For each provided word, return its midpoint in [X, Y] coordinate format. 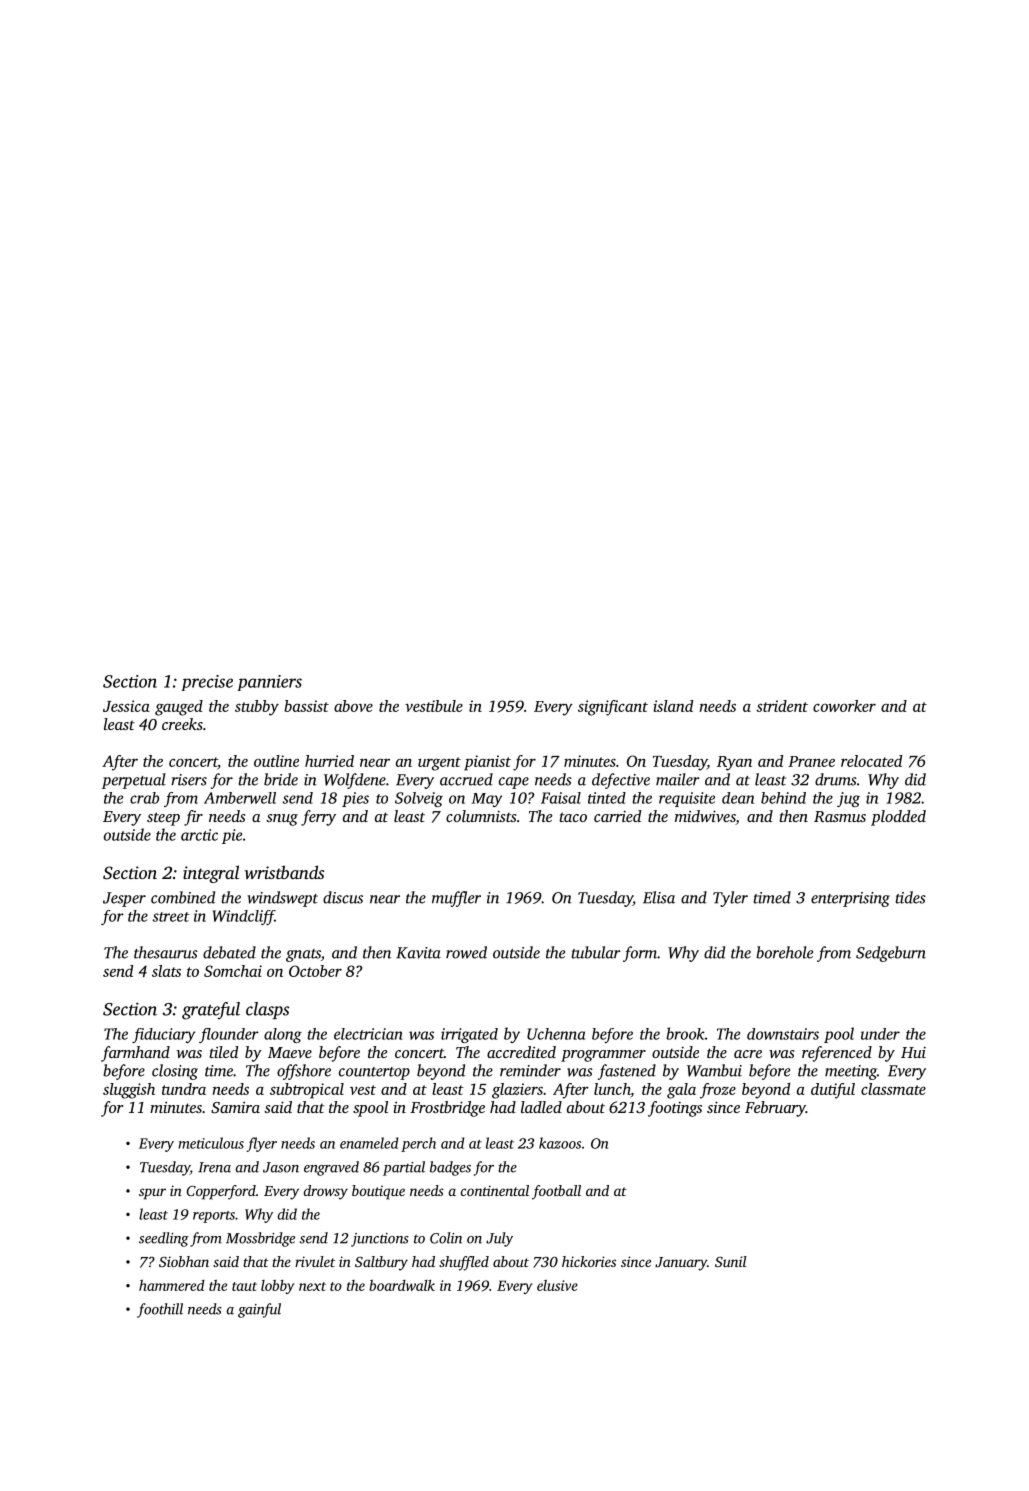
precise [207, 683]
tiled [224, 1052]
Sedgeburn [891, 954]
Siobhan [184, 1261]
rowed [466, 952]
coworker [844, 706]
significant [613, 708]
